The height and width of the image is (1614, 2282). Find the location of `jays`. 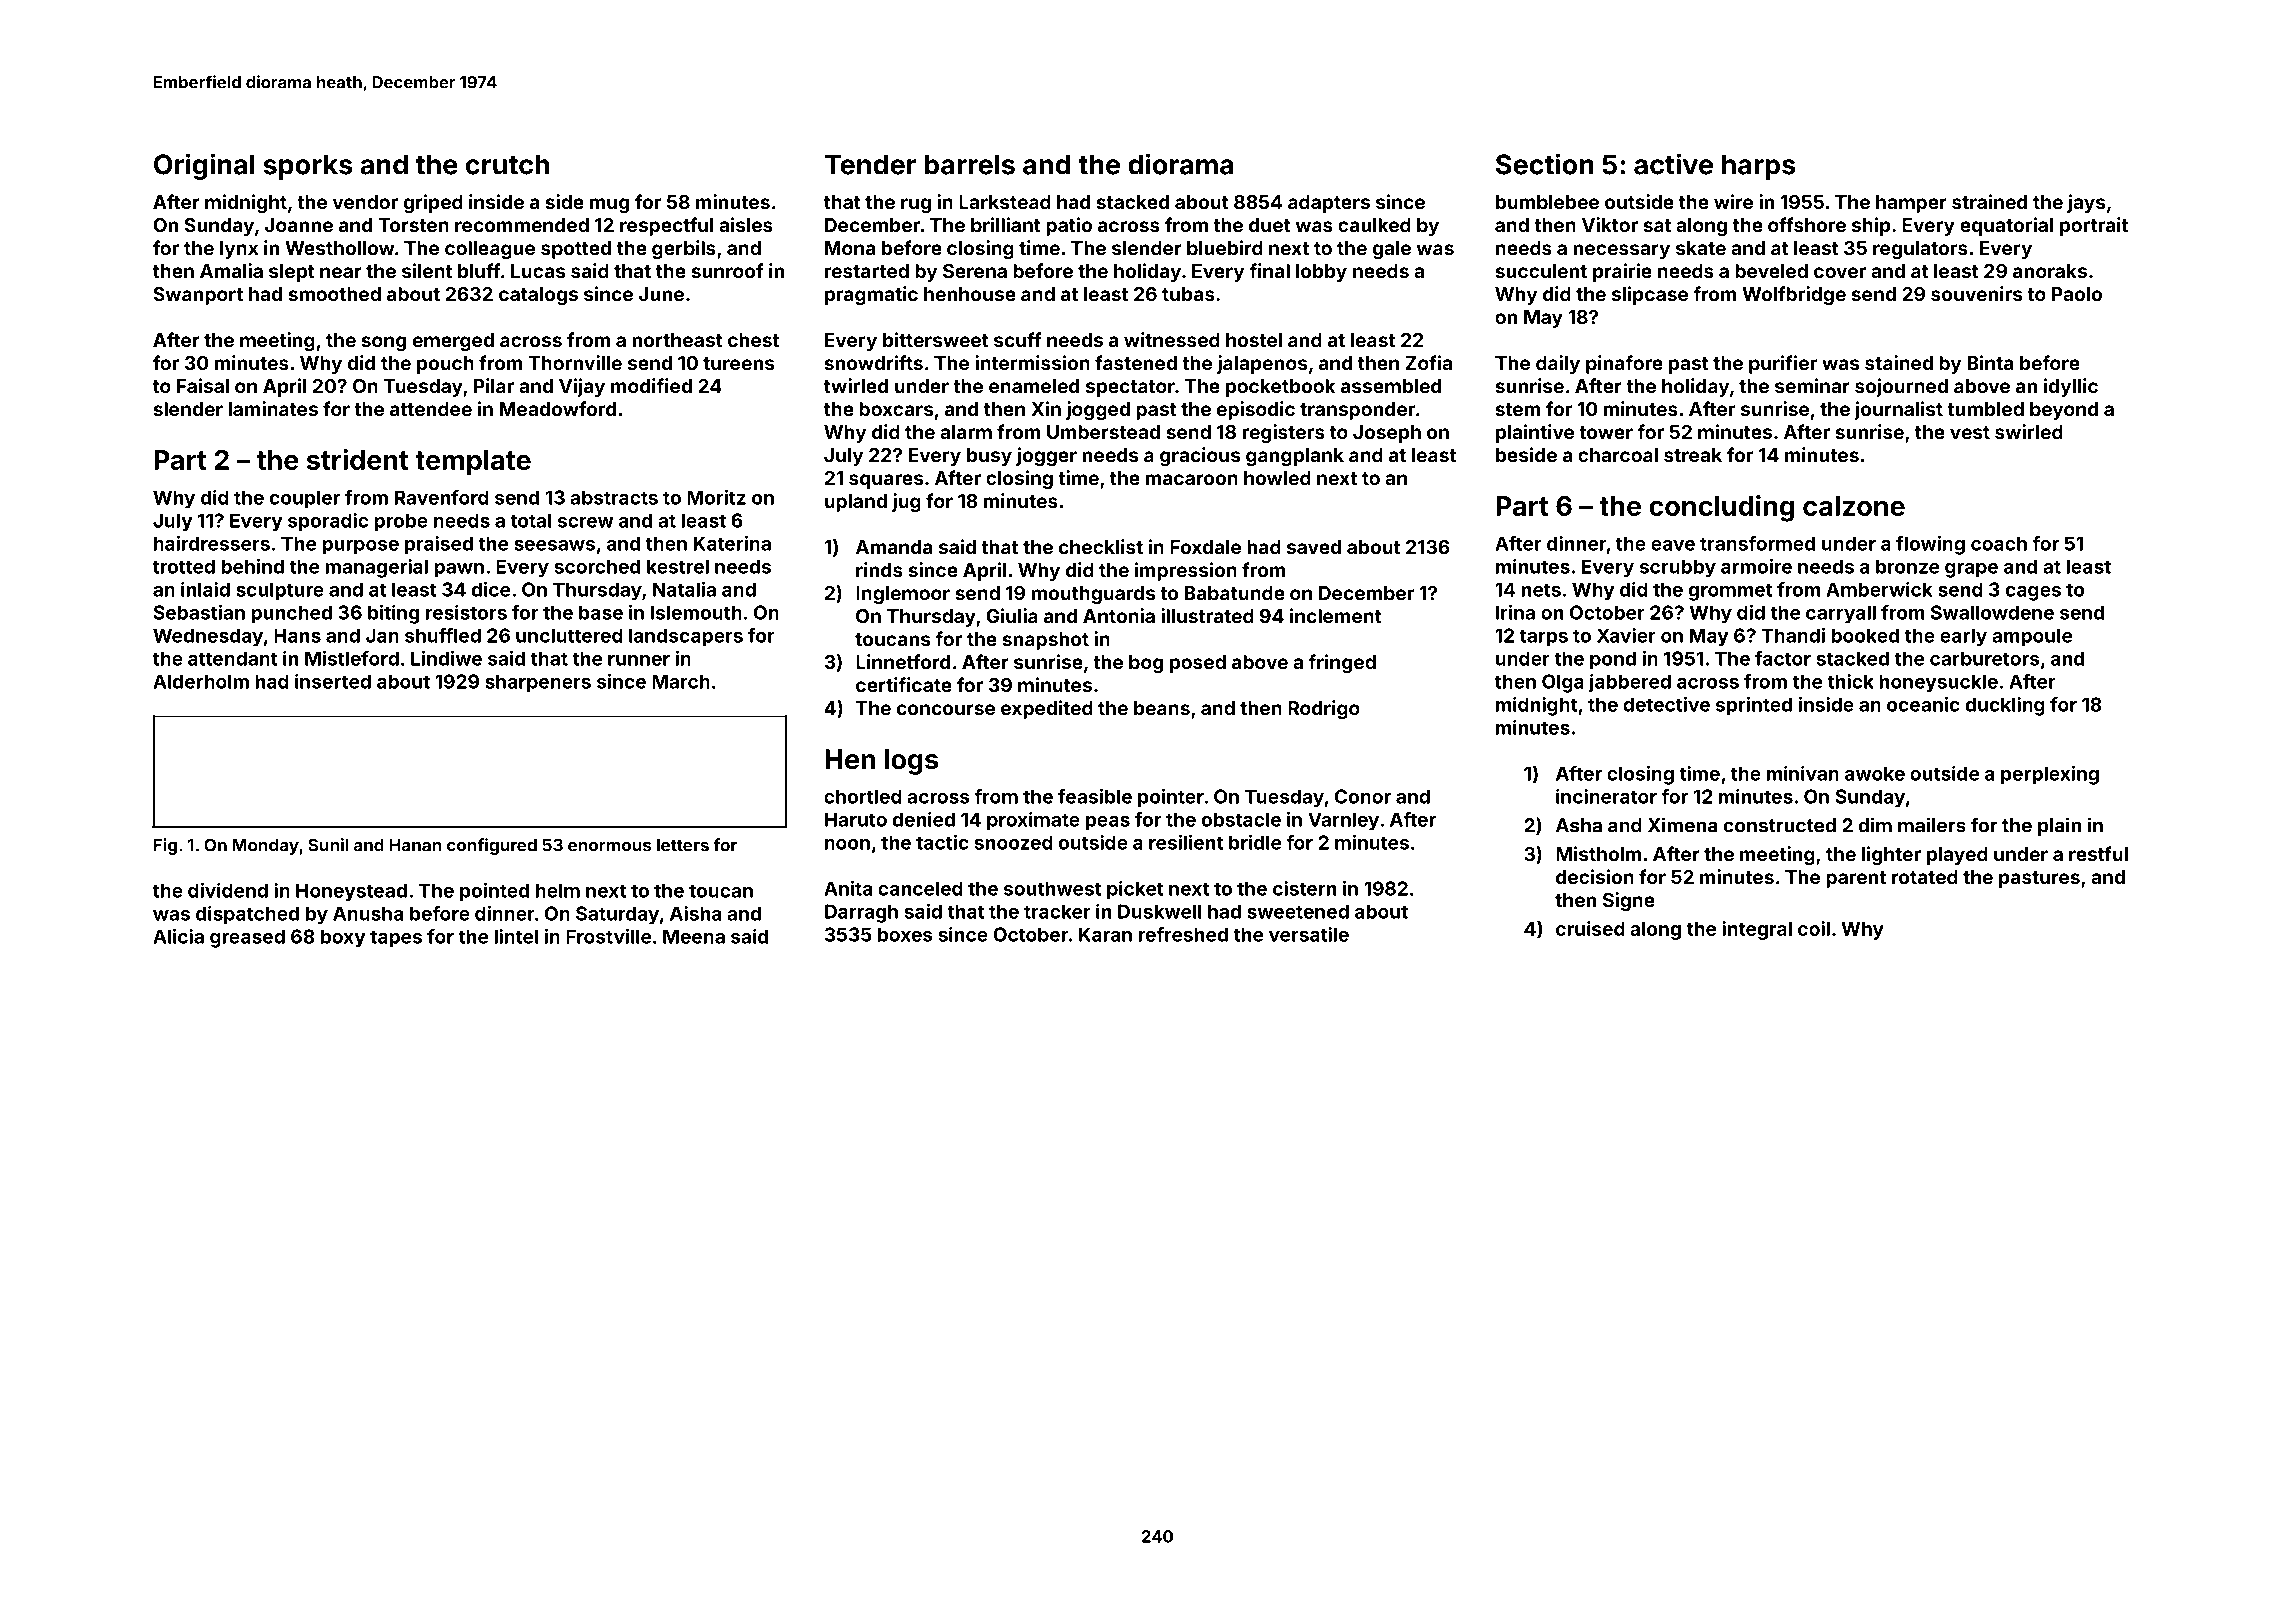

jays is located at coordinates (2086, 203).
